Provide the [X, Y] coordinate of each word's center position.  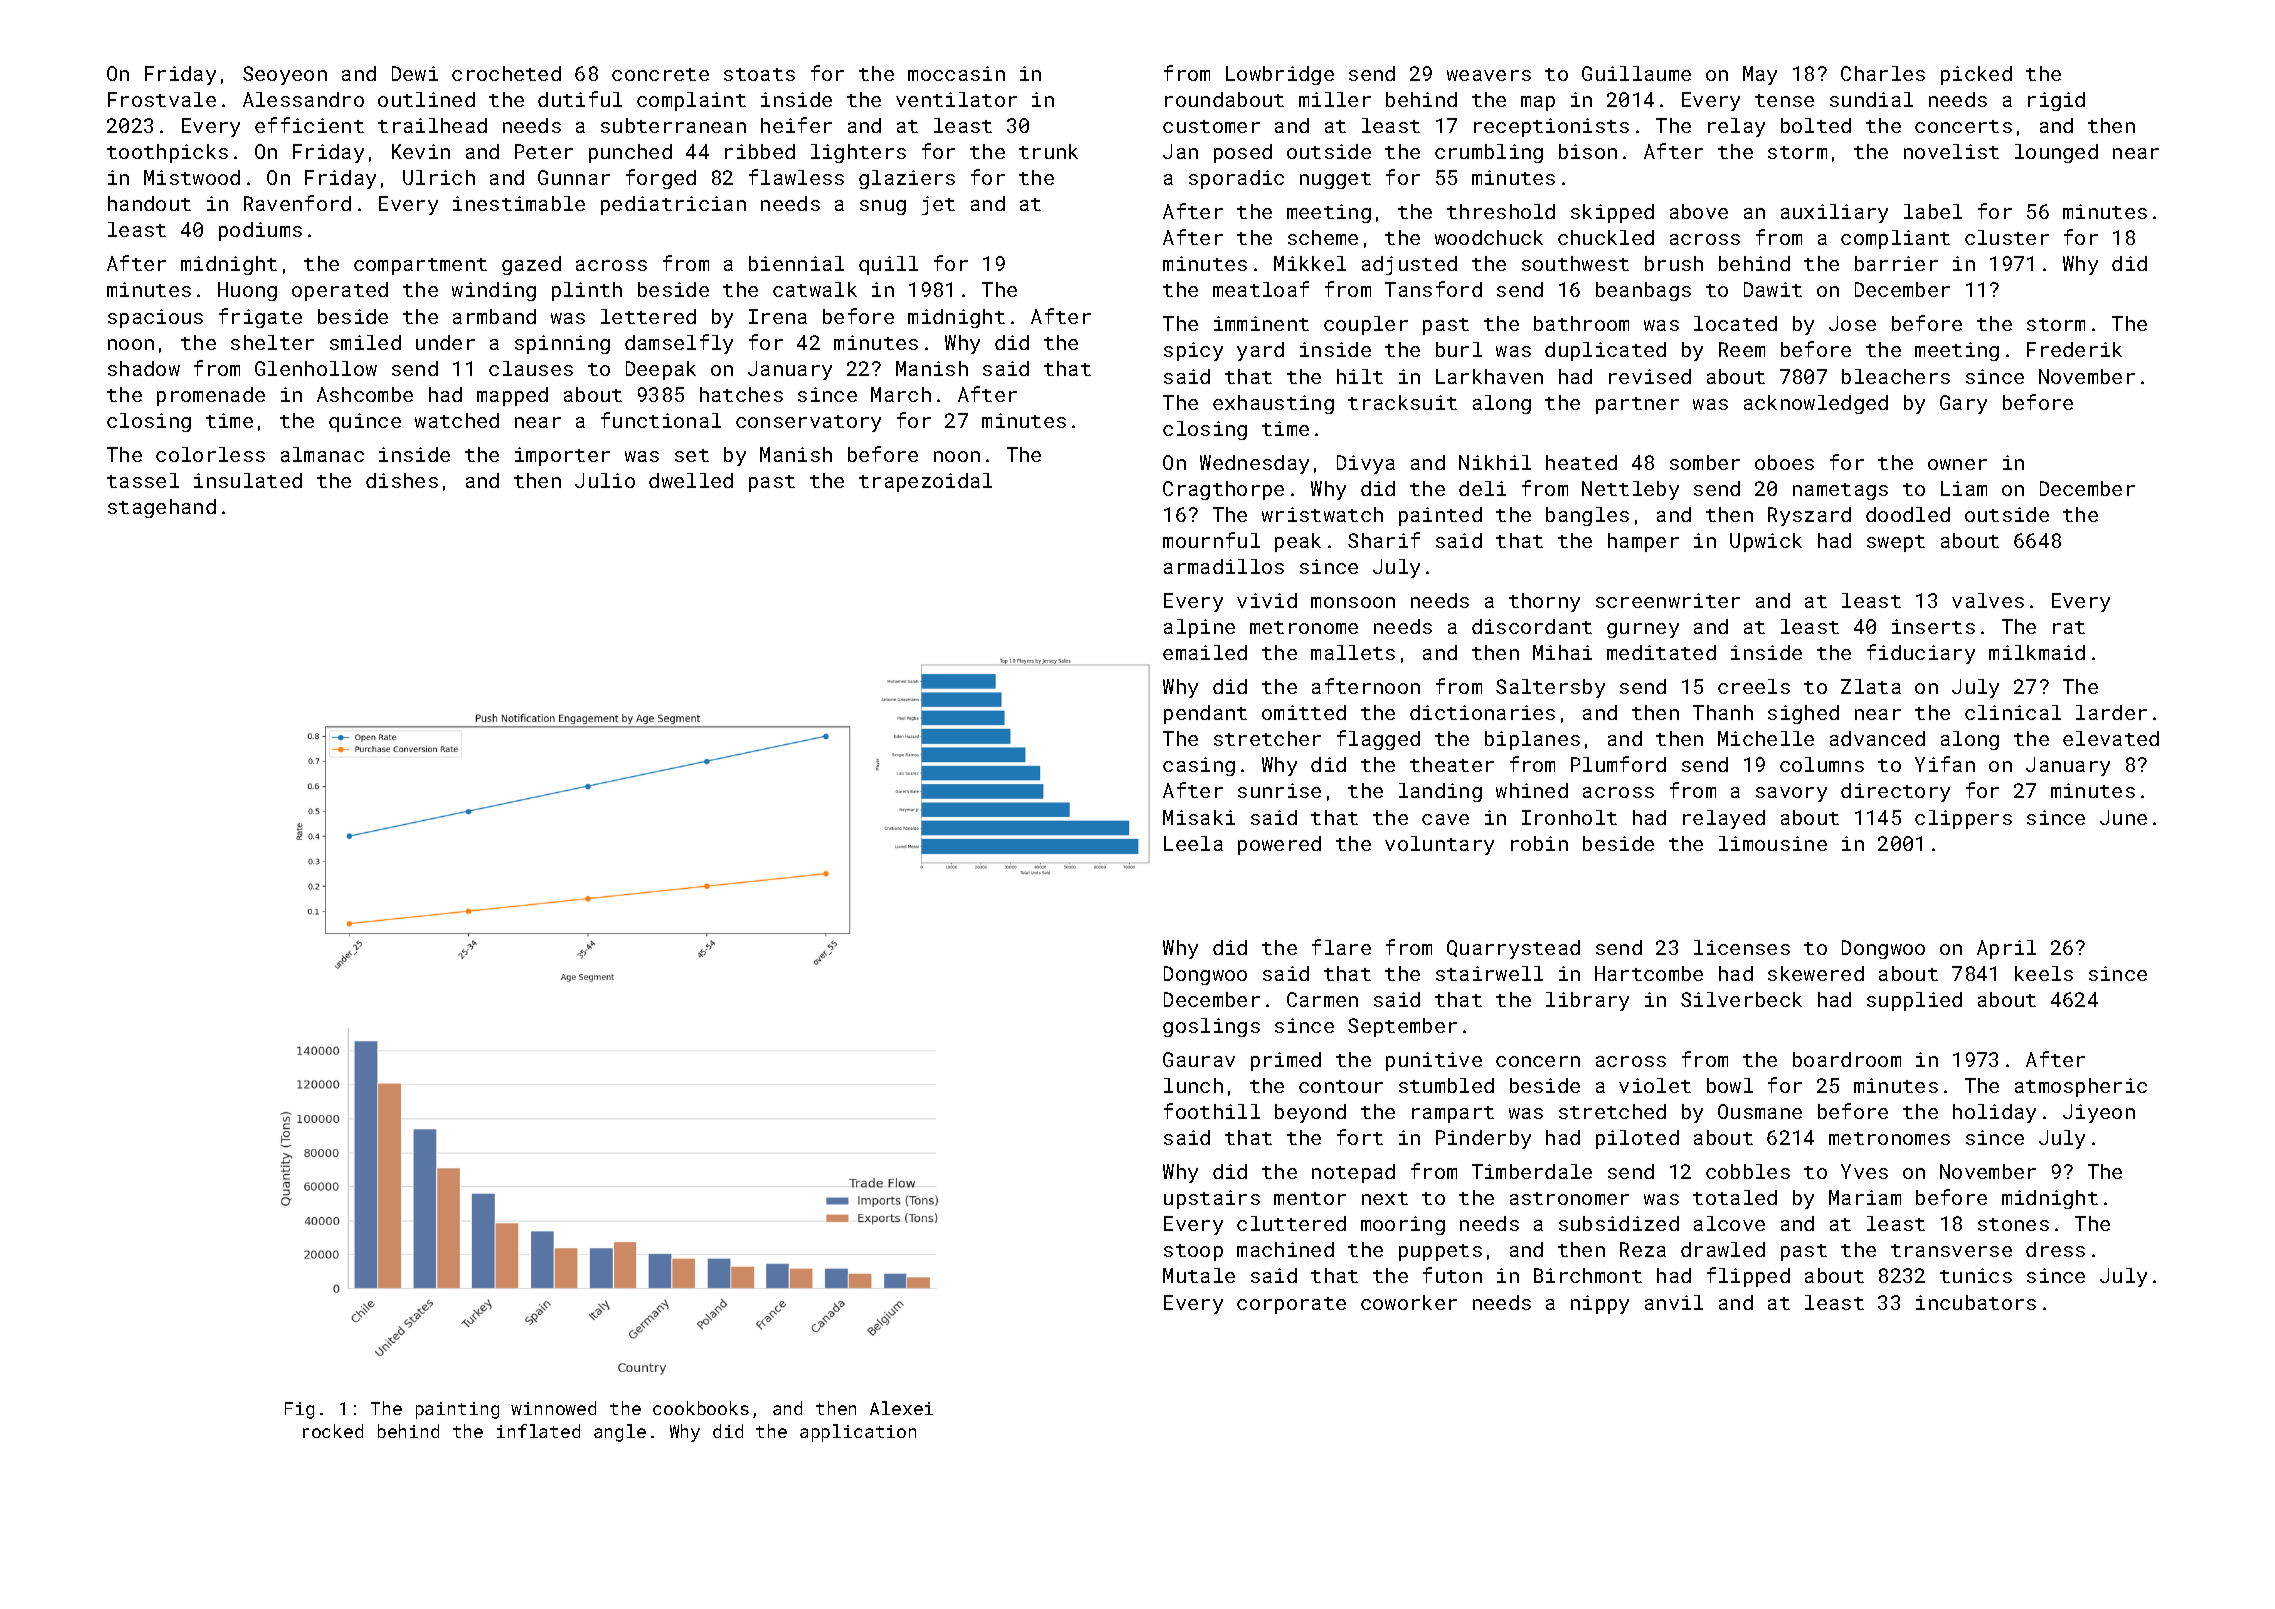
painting [457, 1410]
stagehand [162, 508]
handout [149, 203]
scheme [1323, 237]
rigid [2056, 101]
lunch [1193, 1085]
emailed [1205, 652]
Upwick [1766, 542]
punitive [1434, 1061]
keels [2044, 973]
